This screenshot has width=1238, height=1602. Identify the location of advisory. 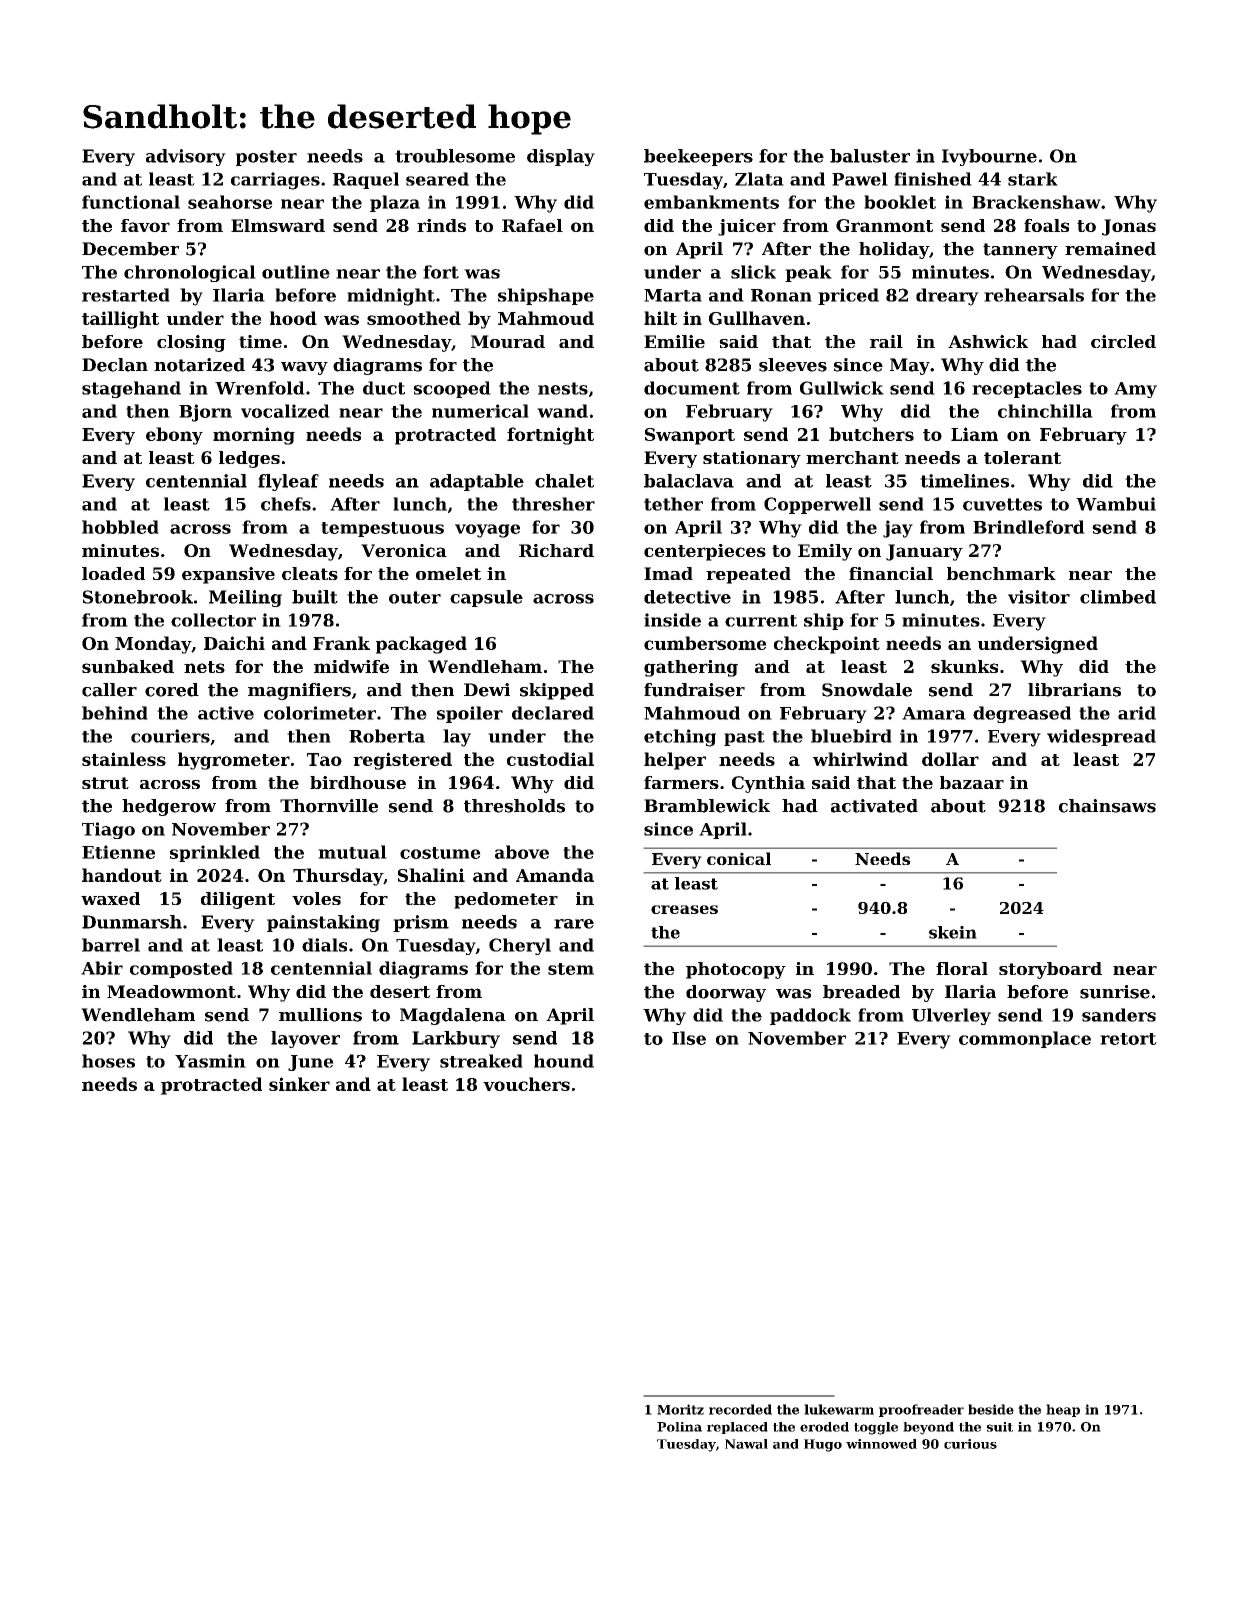
(186, 157).
